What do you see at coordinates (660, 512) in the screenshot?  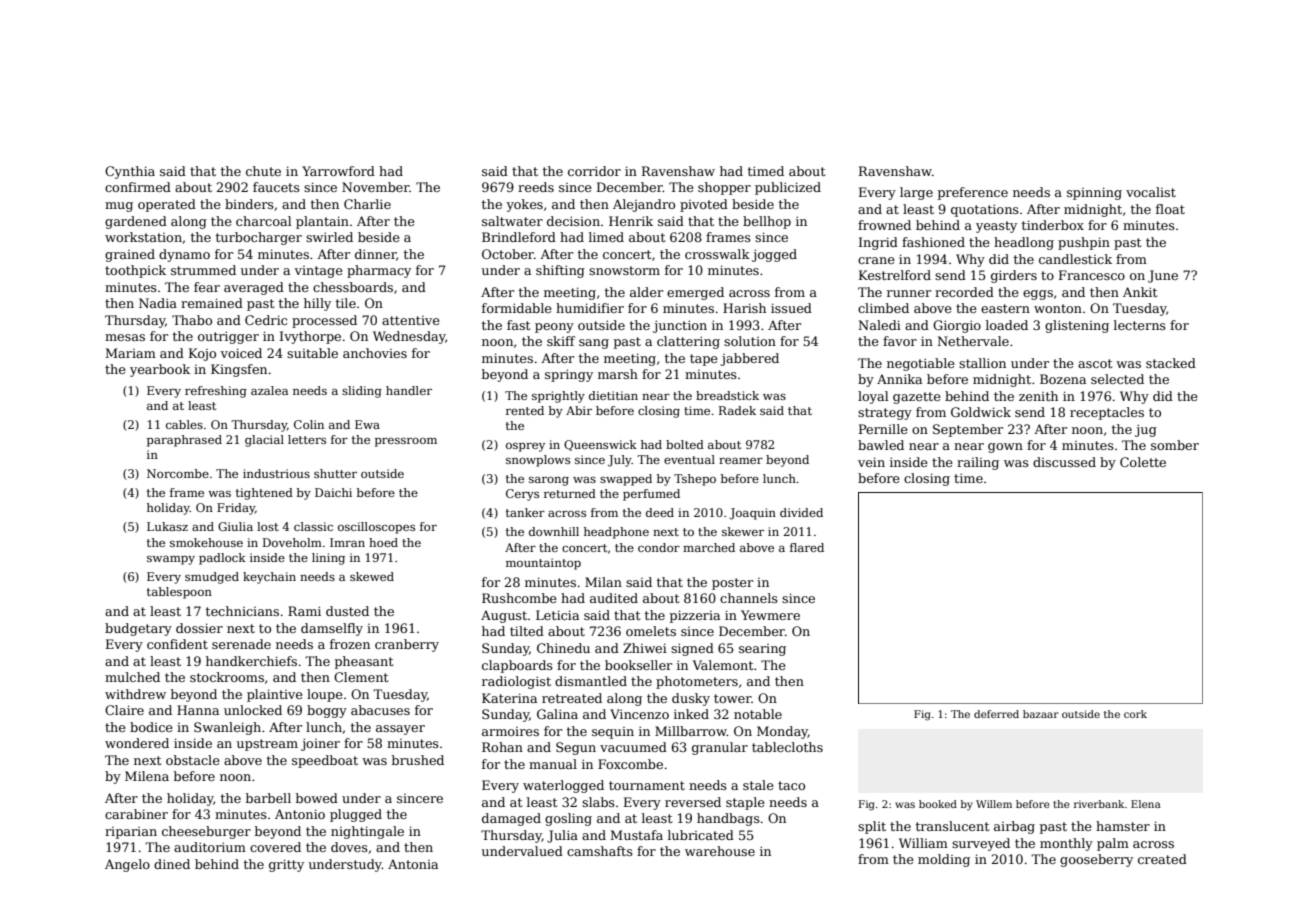 I see `deed` at bounding box center [660, 512].
